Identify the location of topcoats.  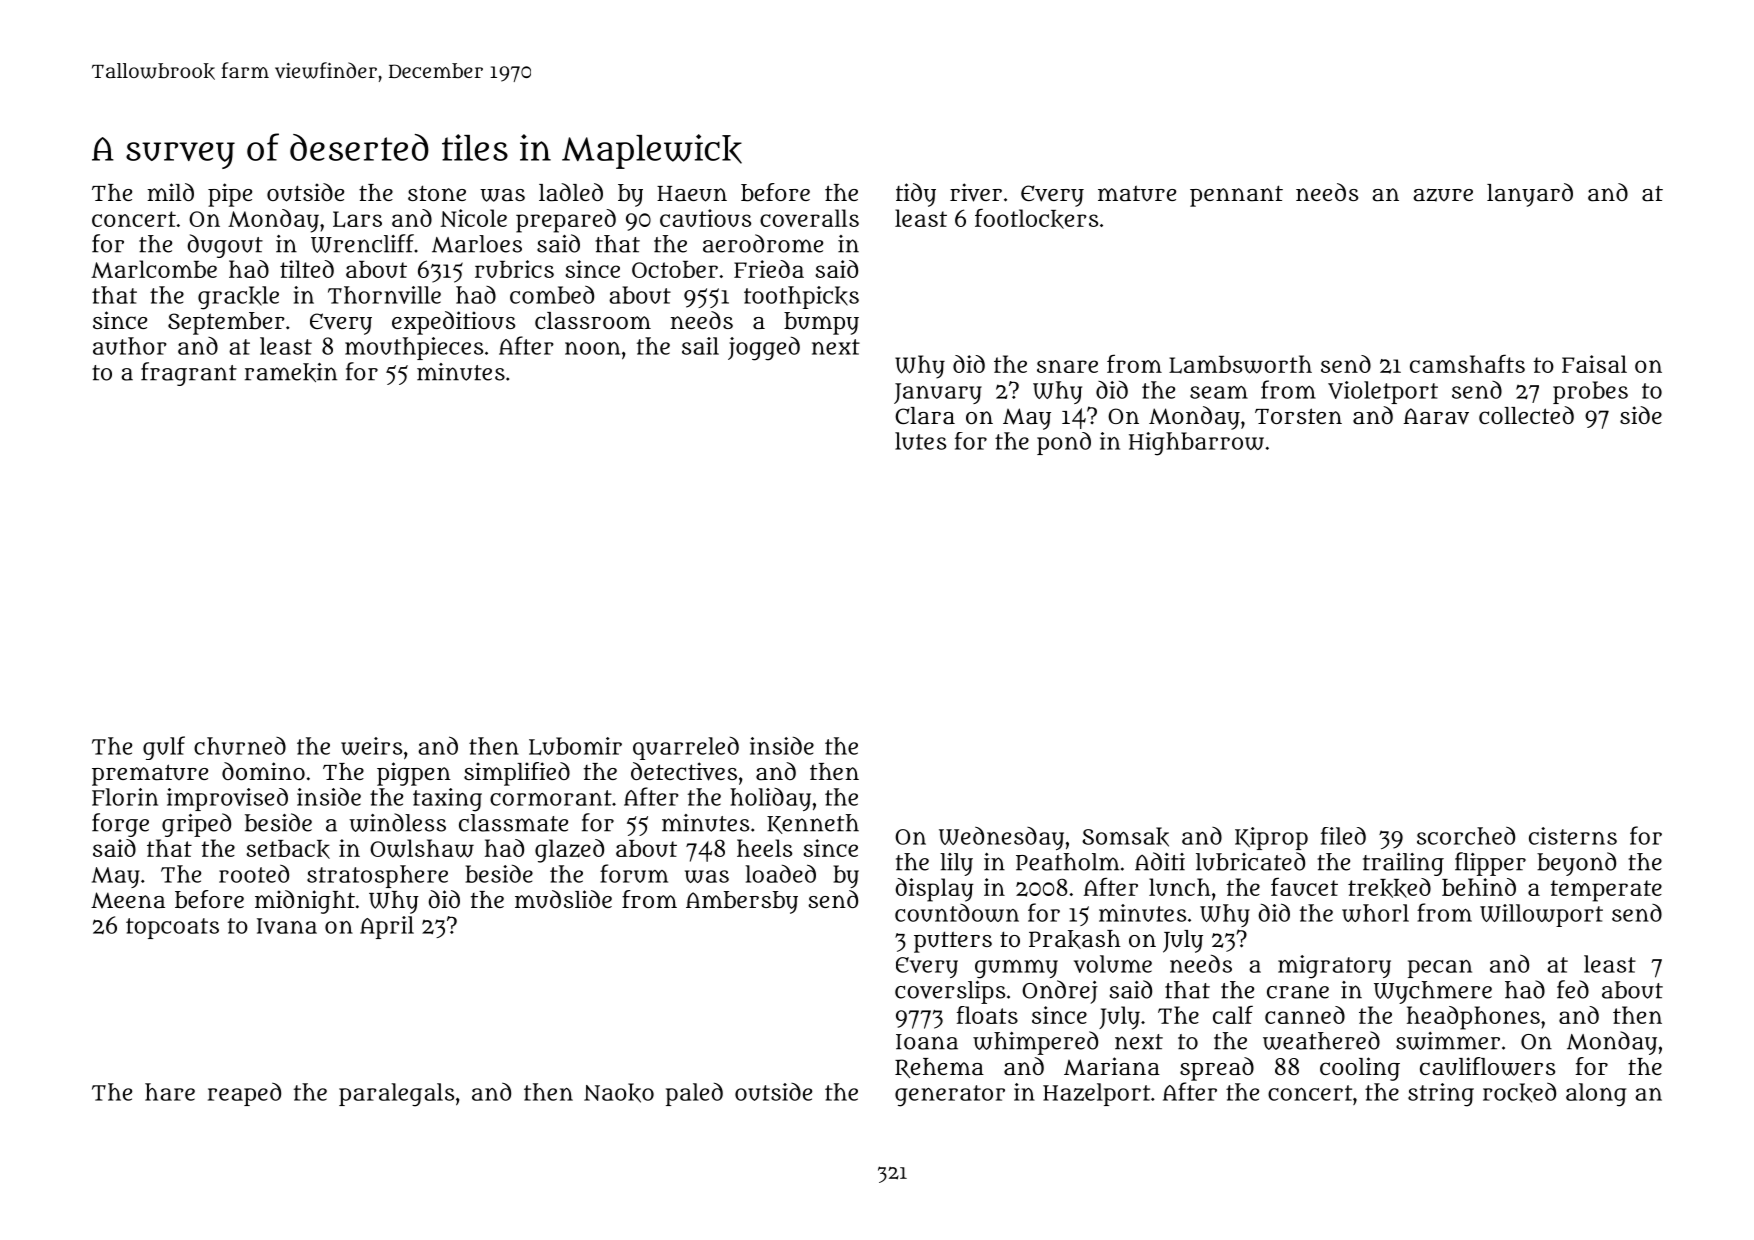
(172, 928).
